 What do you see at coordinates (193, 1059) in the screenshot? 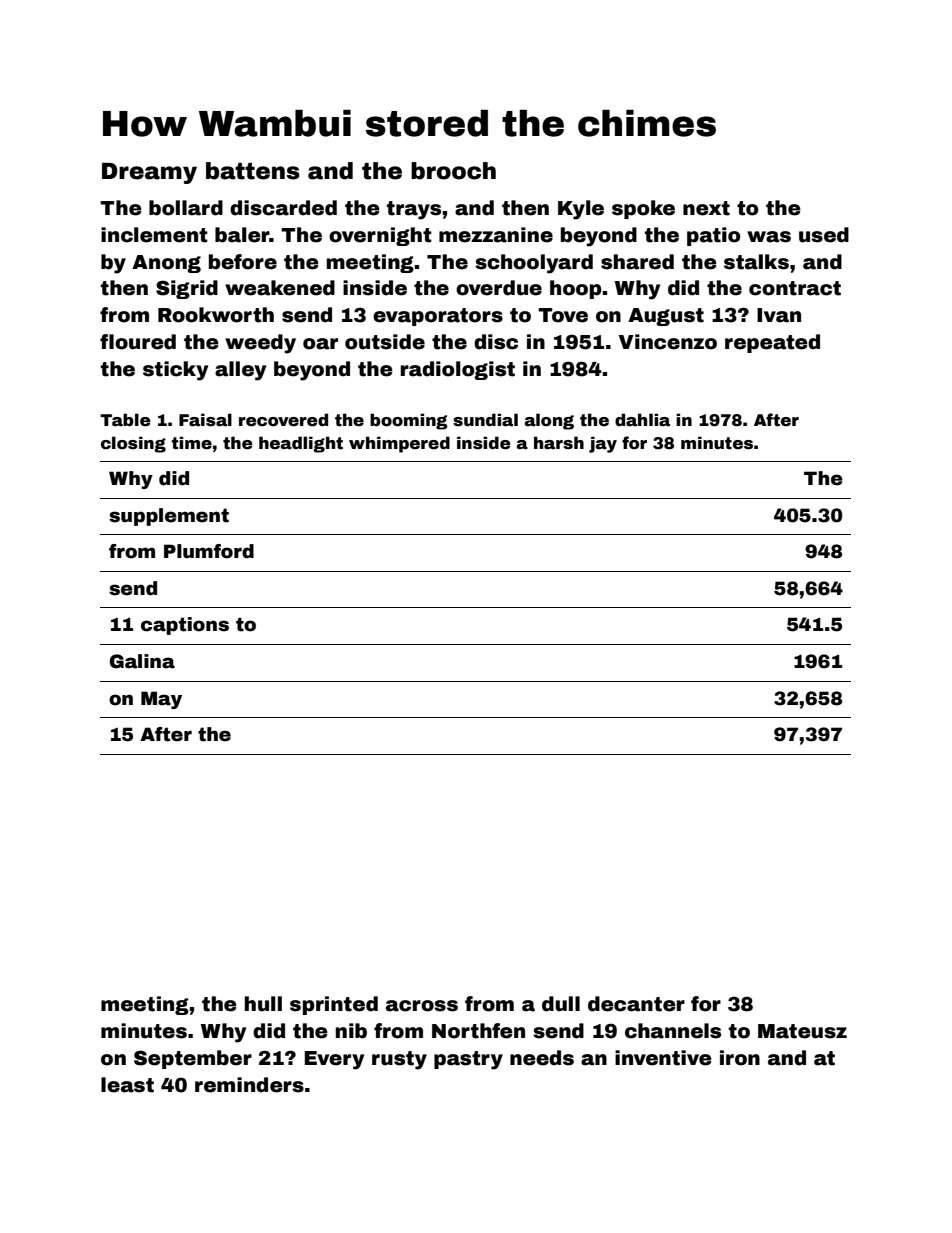
I see `September` at bounding box center [193, 1059].
